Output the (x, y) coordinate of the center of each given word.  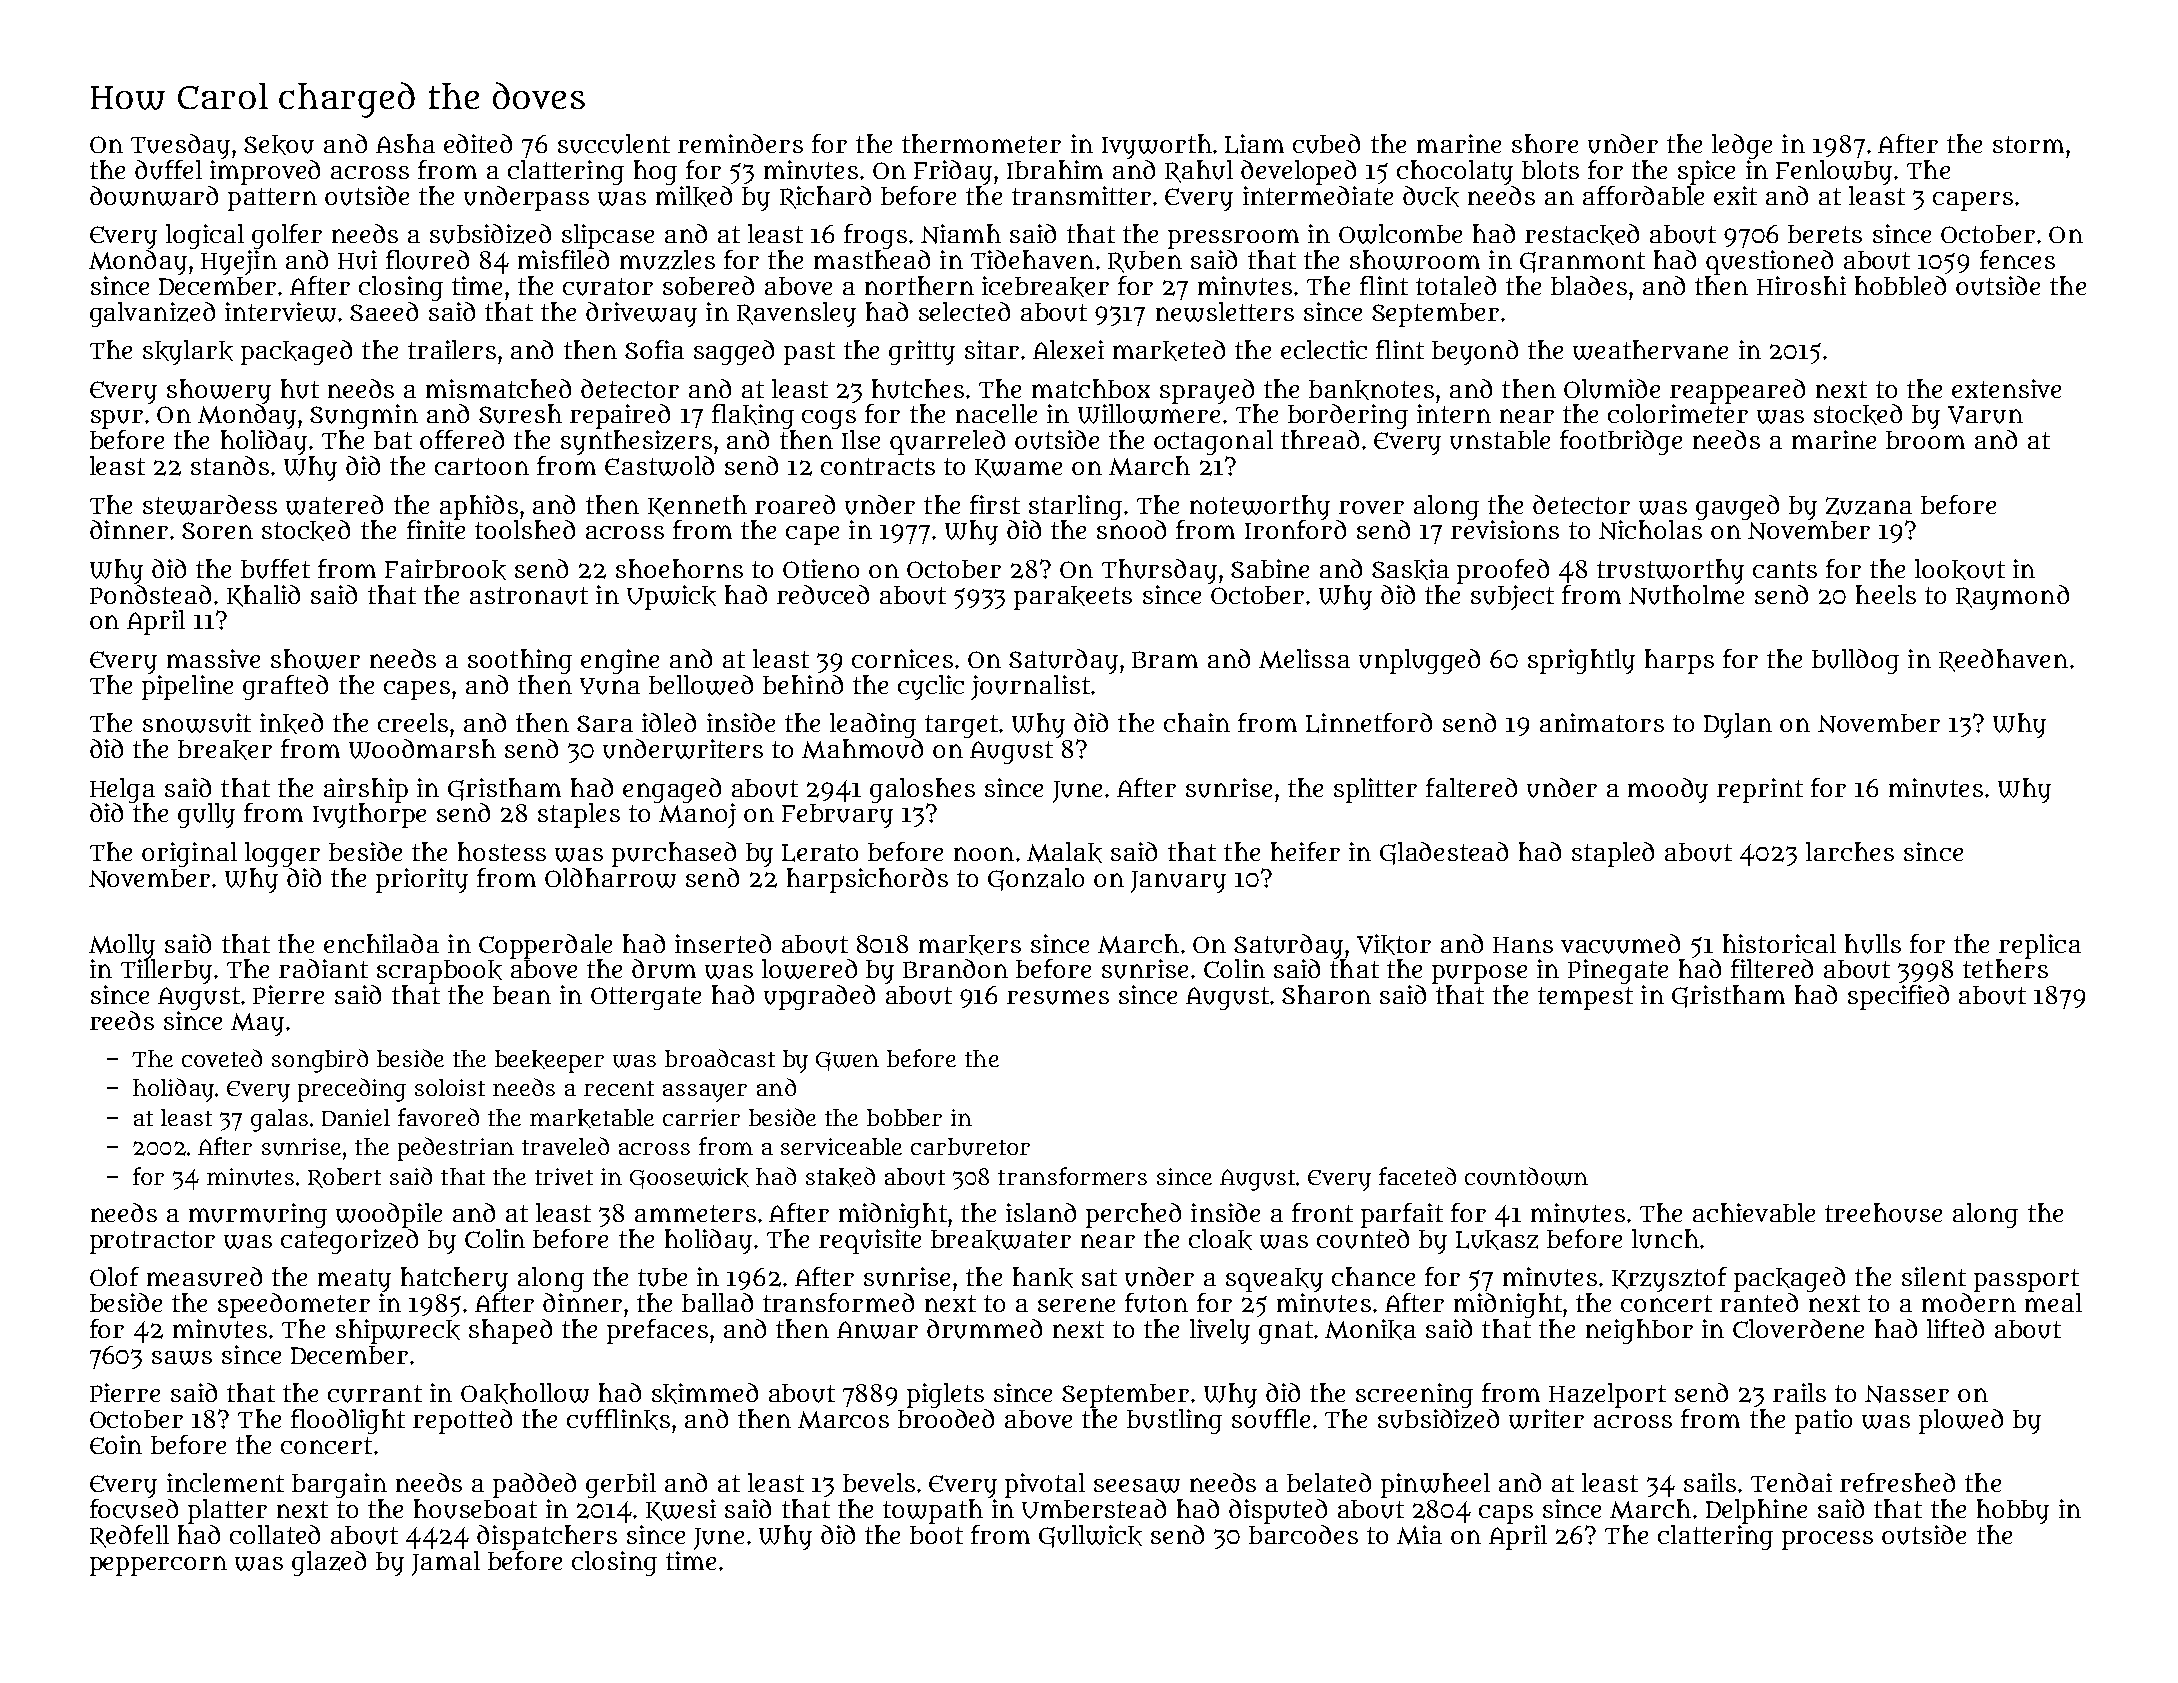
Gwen (847, 1061)
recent (619, 1088)
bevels (879, 1482)
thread (1320, 439)
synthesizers (636, 442)
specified (1898, 997)
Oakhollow (525, 1393)
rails (1799, 1392)
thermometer (981, 143)
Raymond (2012, 597)
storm (2028, 144)
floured (427, 260)
